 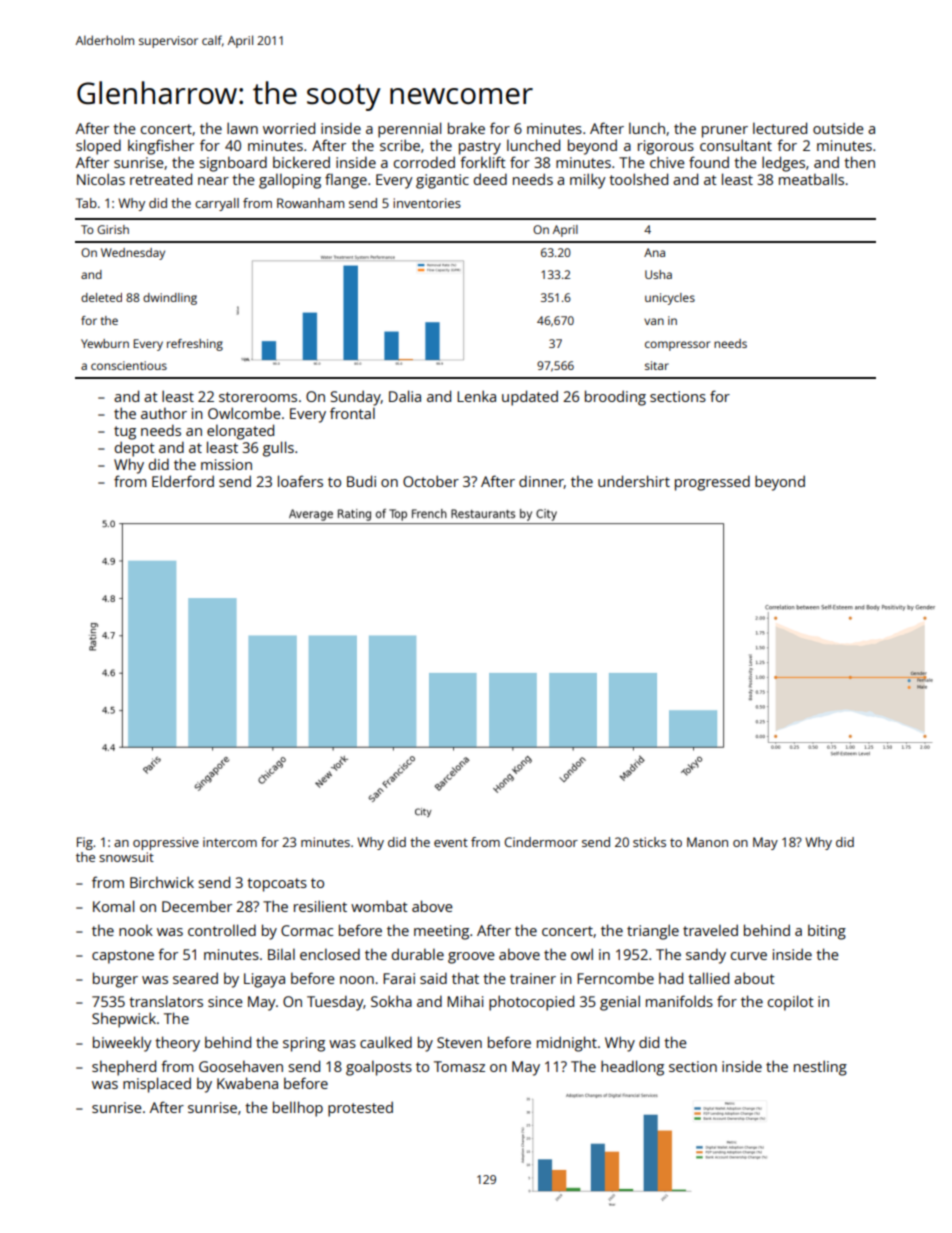 What do you see at coordinates (707, 842) in the screenshot?
I see `Manon` at bounding box center [707, 842].
